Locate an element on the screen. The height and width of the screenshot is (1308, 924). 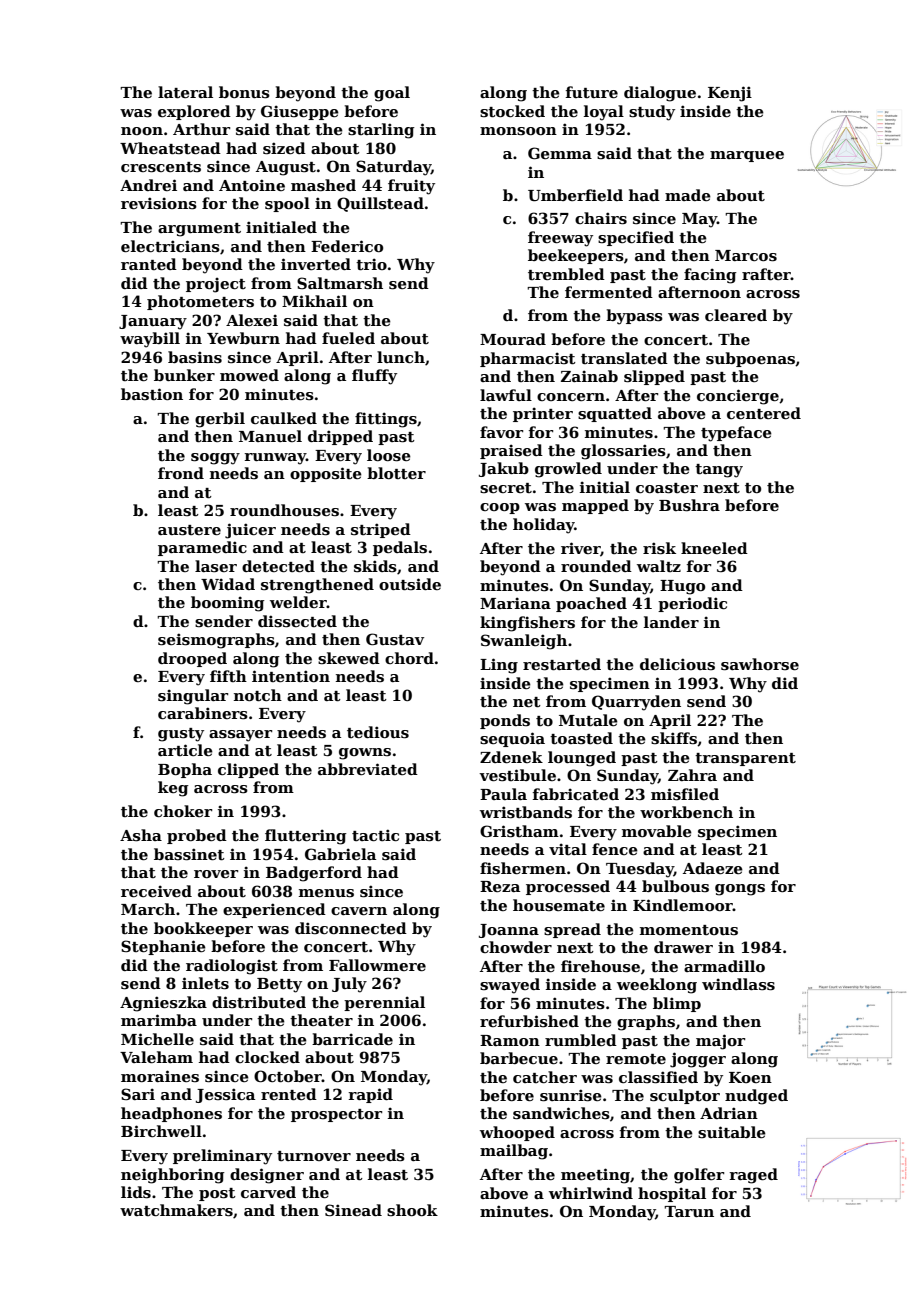
bonus is located at coordinates (244, 92).
